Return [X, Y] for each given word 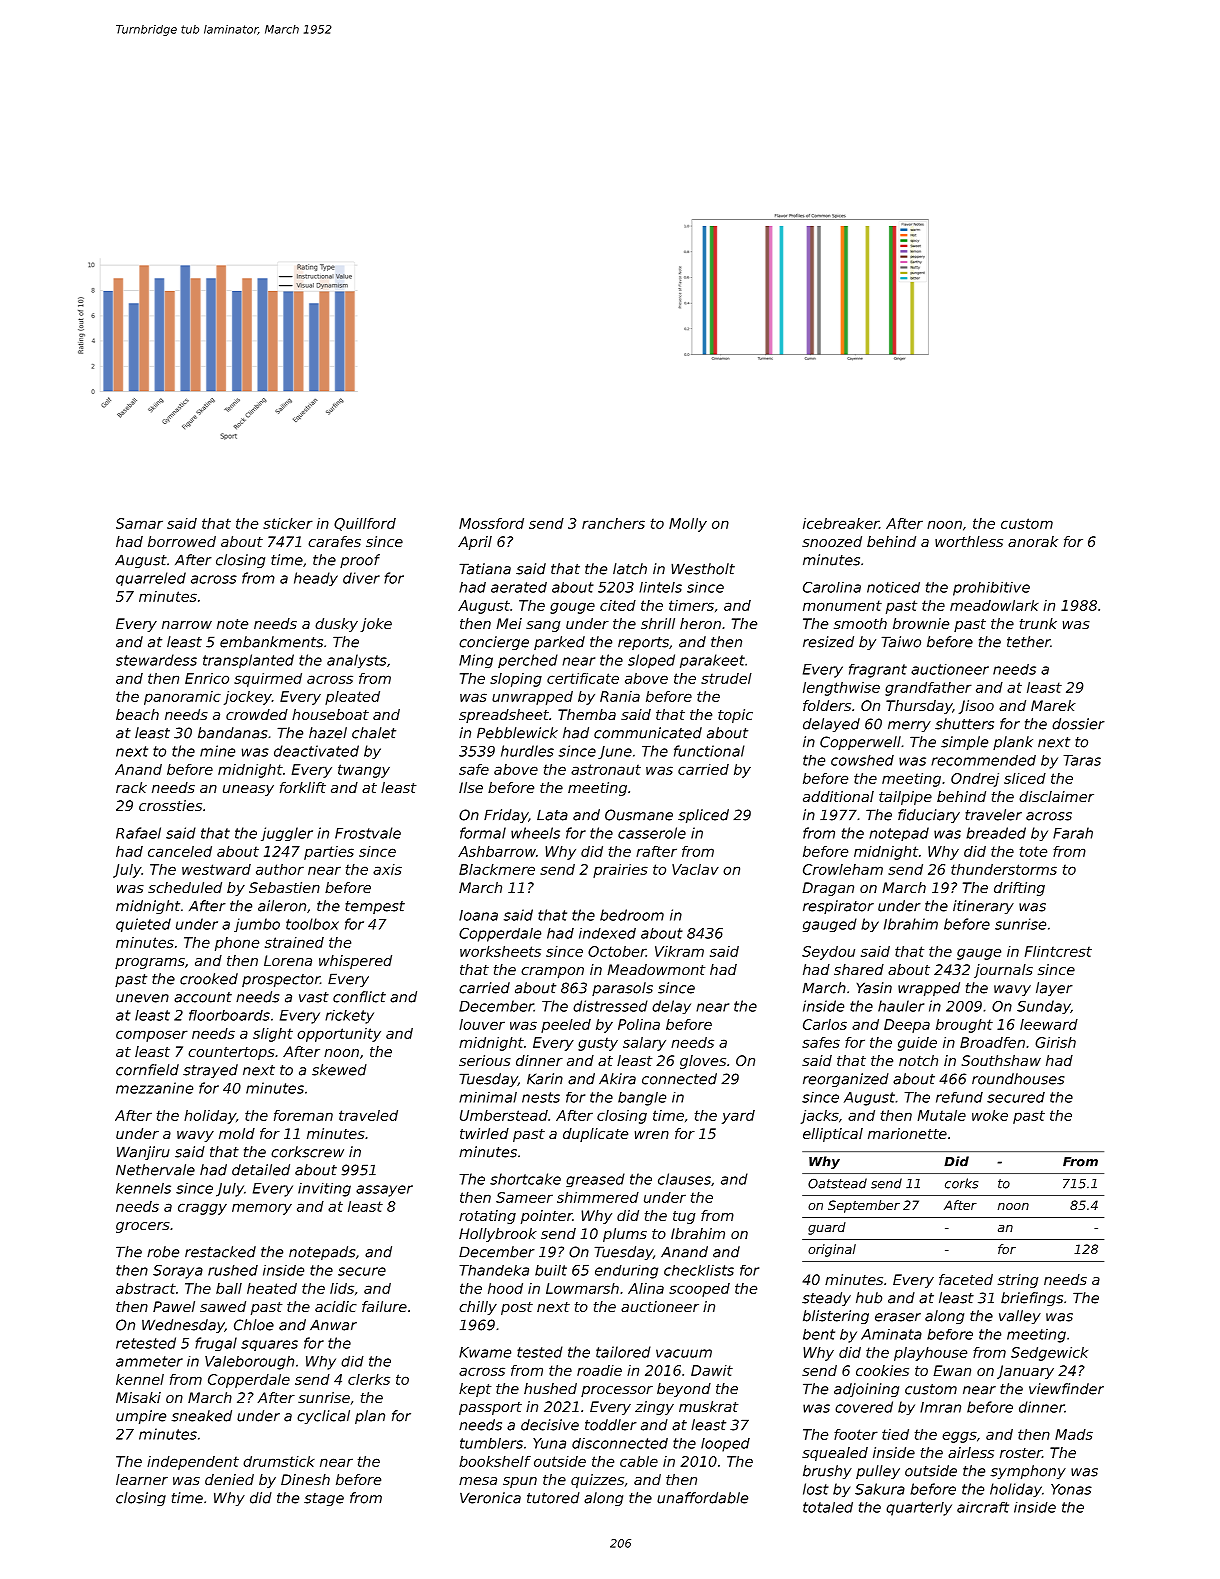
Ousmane [639, 815]
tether [1028, 642]
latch [630, 569]
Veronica [490, 1498]
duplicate [595, 1135]
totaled [828, 1507]
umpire [141, 1417]
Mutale [942, 1115]
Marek [1053, 705]
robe [163, 1252]
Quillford [365, 524]
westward [216, 869]
